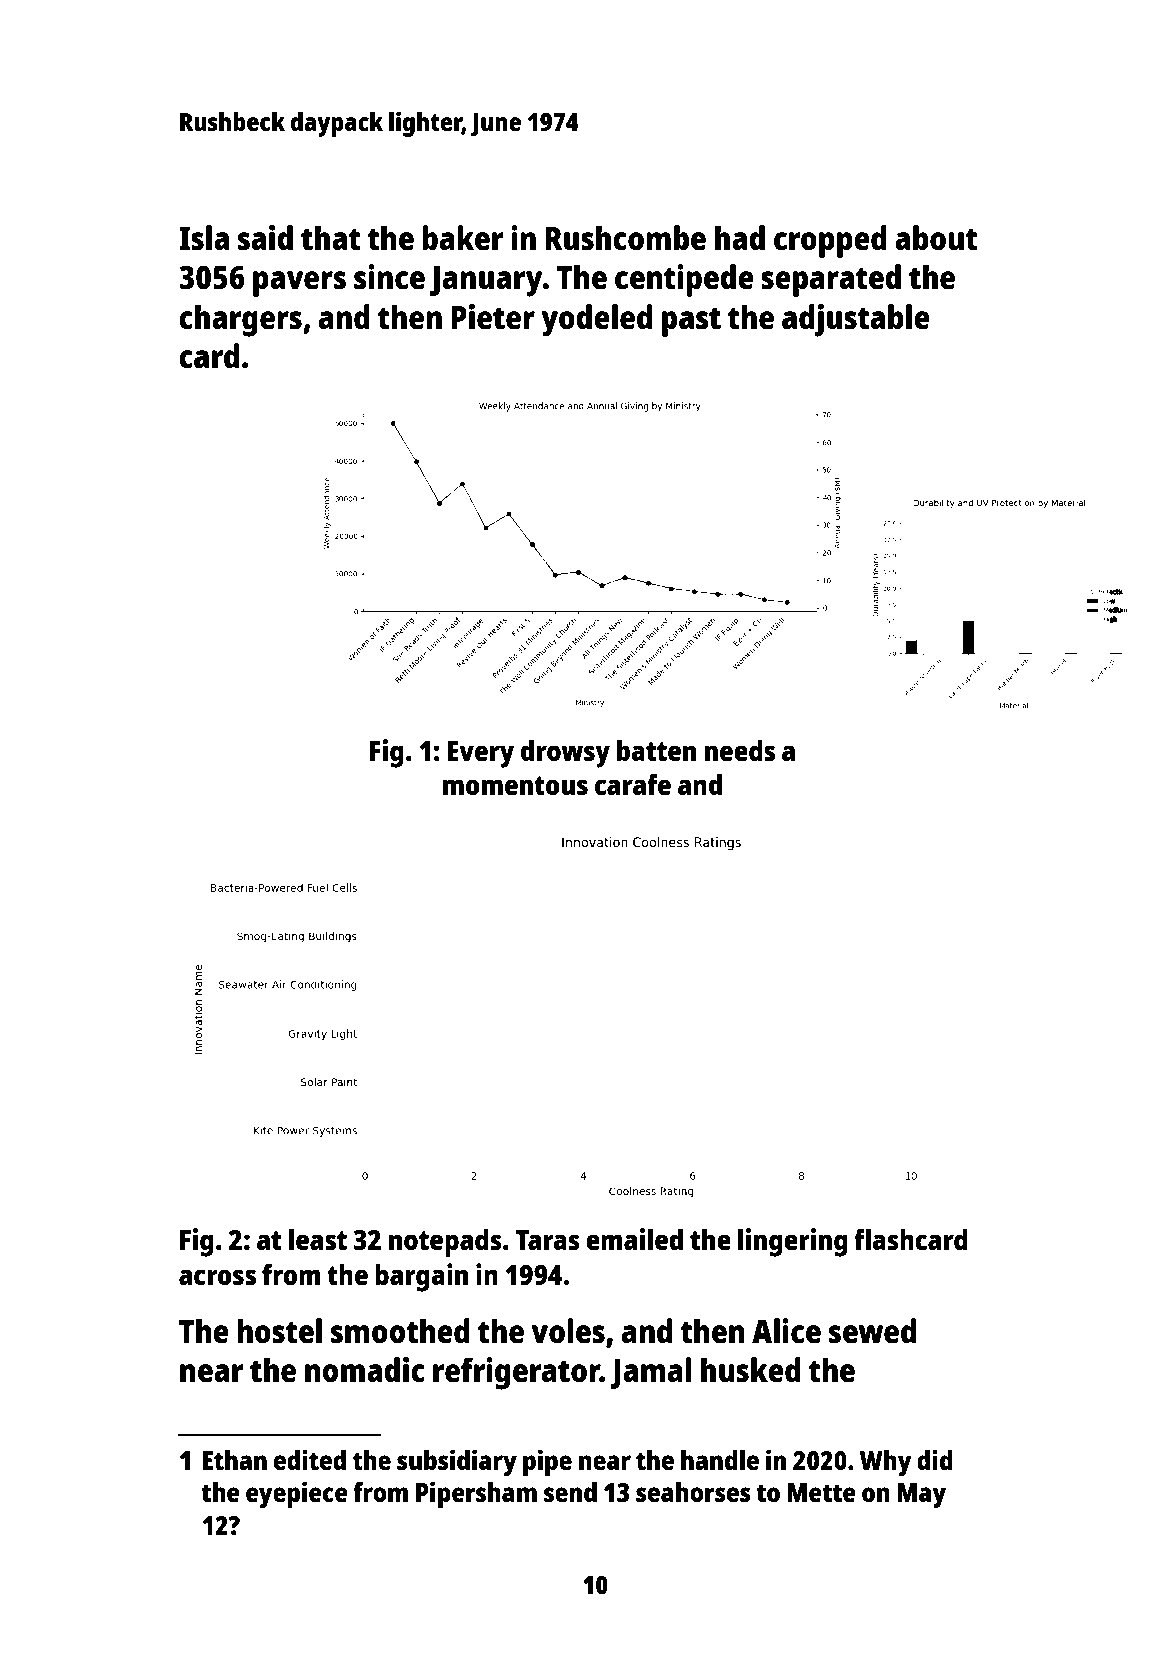 This document has height=1654, width=1165. What do you see at coordinates (462, 238) in the document?
I see `baker` at bounding box center [462, 238].
